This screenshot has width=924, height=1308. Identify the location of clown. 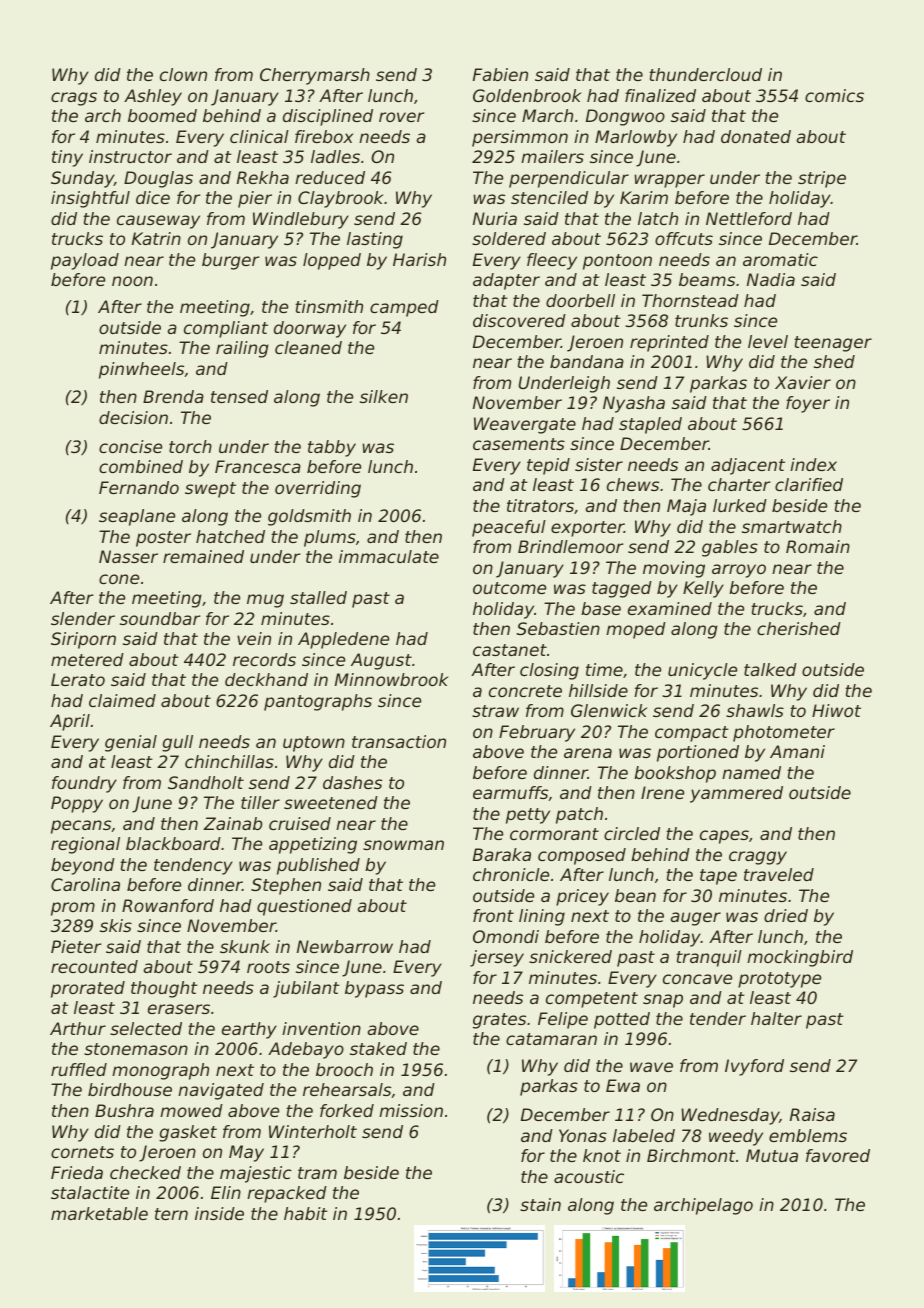
(183, 74).
